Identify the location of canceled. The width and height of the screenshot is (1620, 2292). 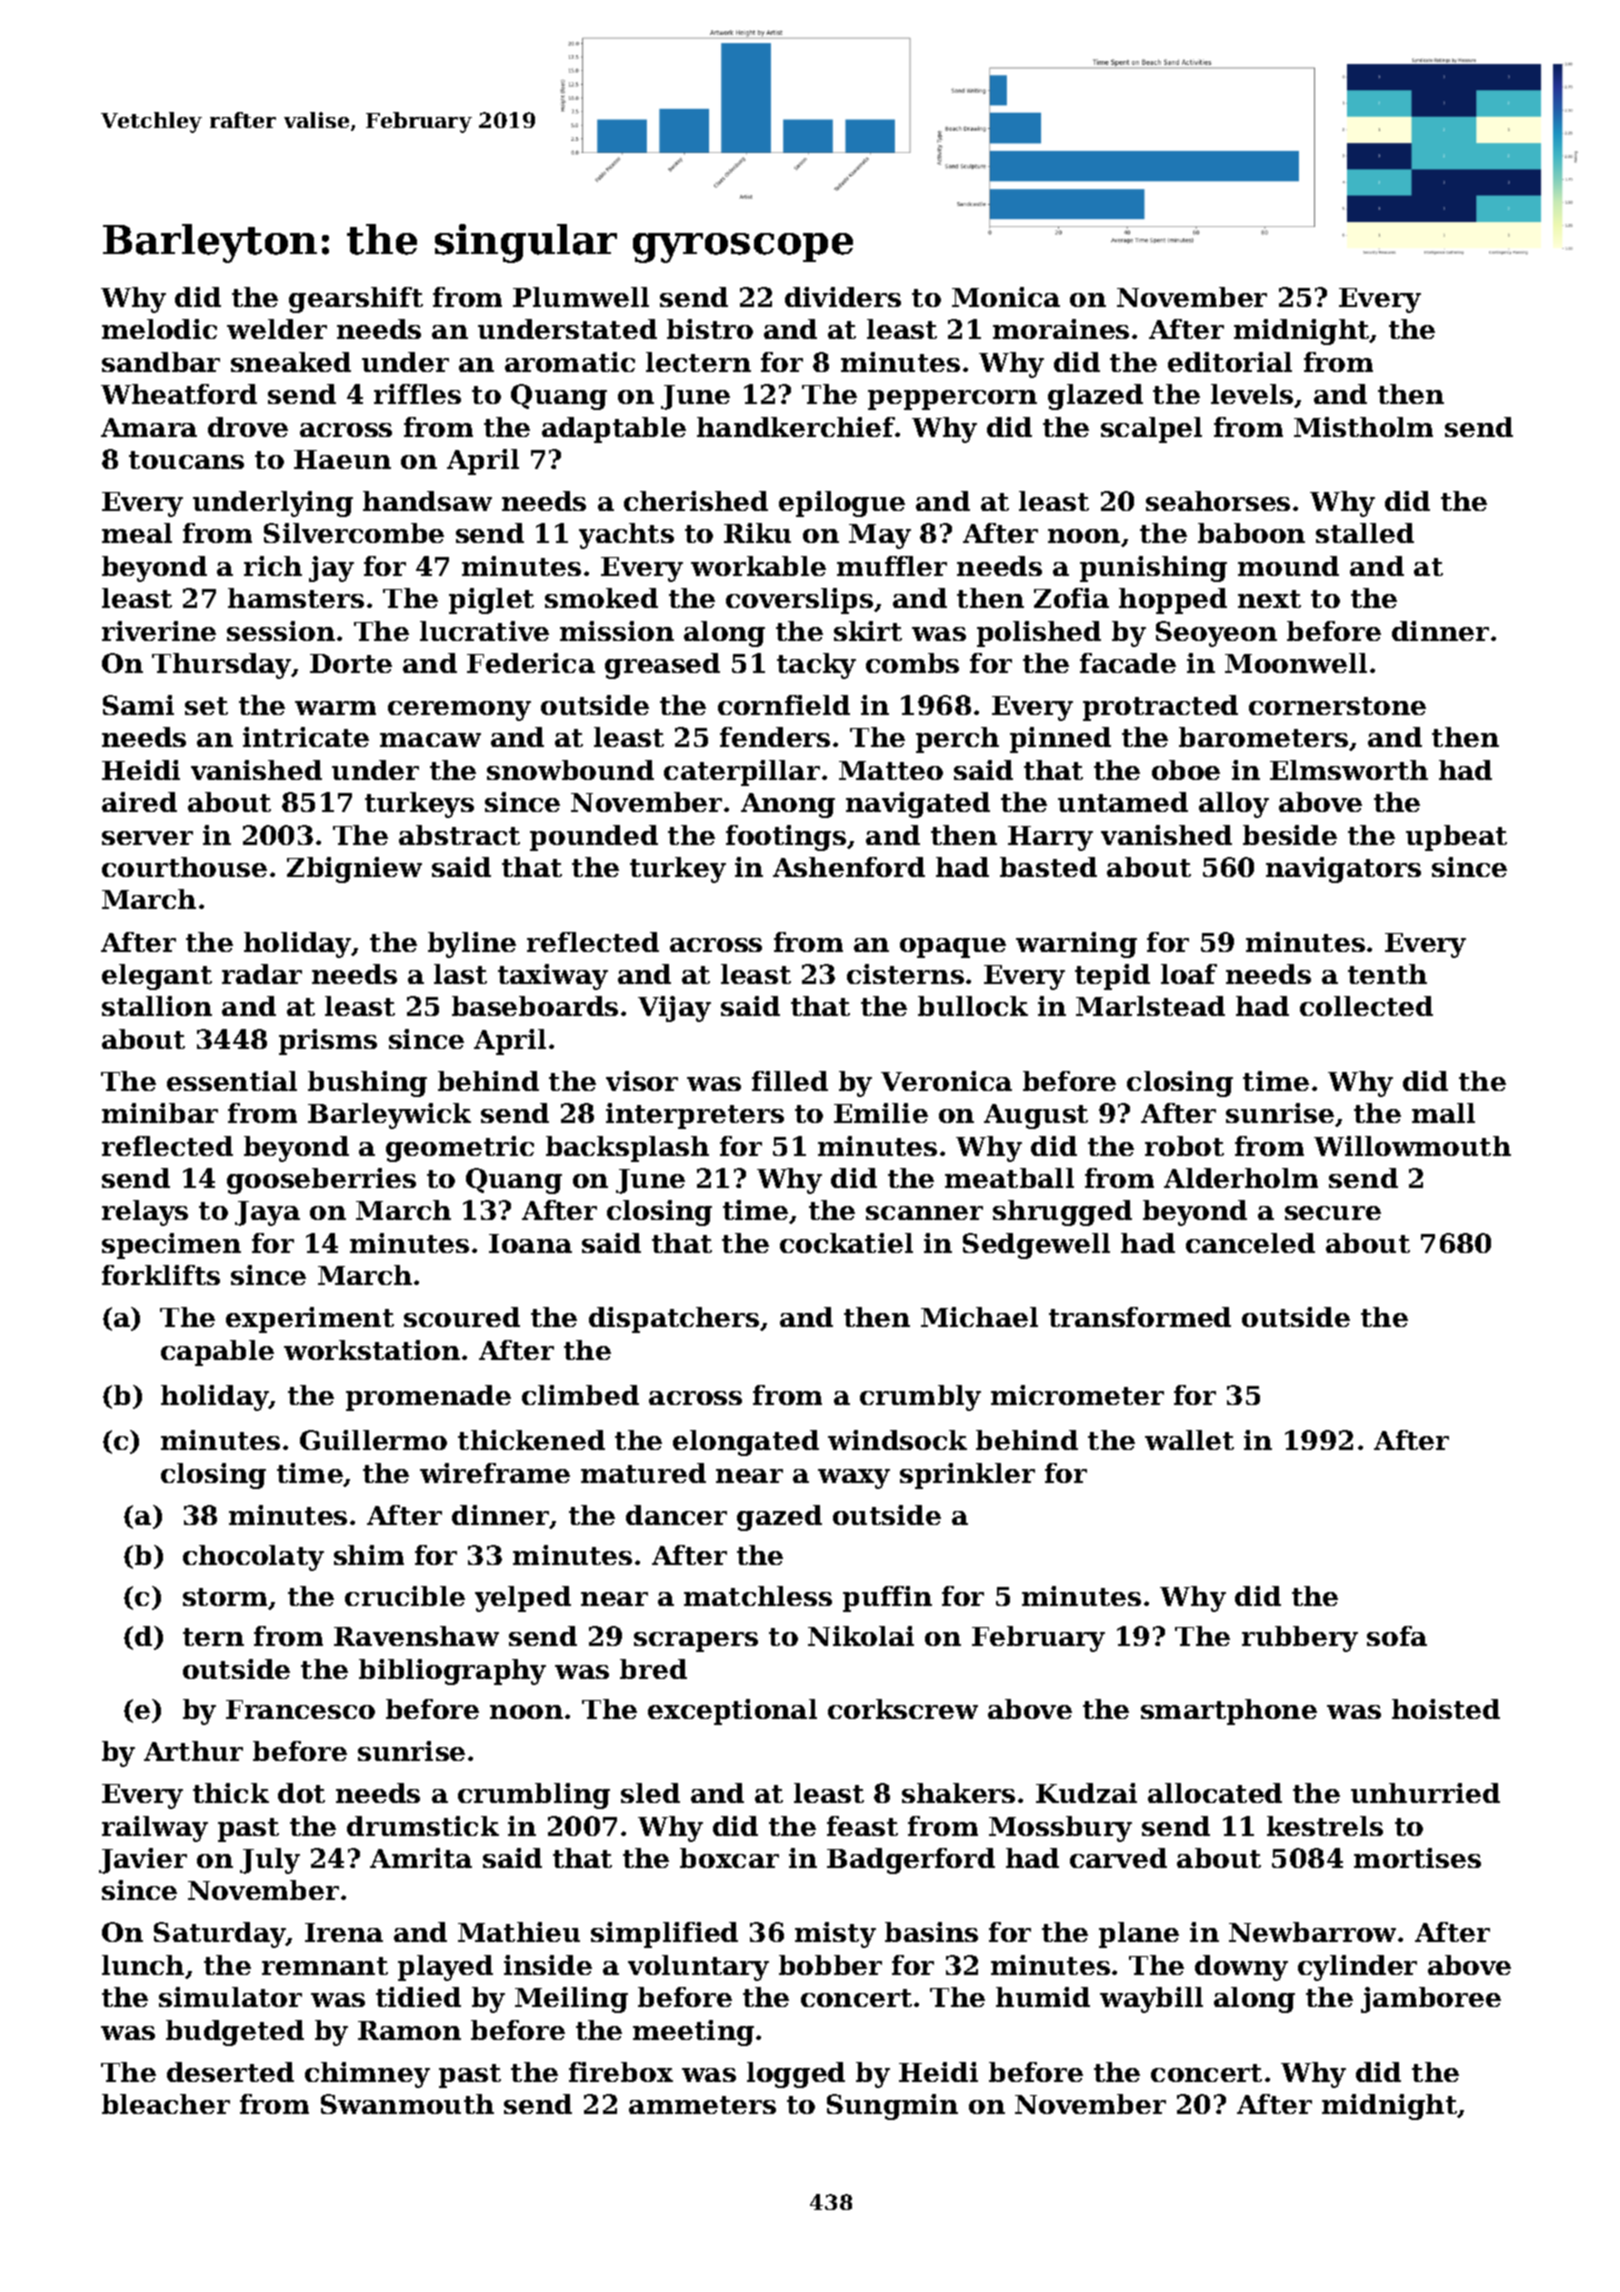
(1250, 1243).
